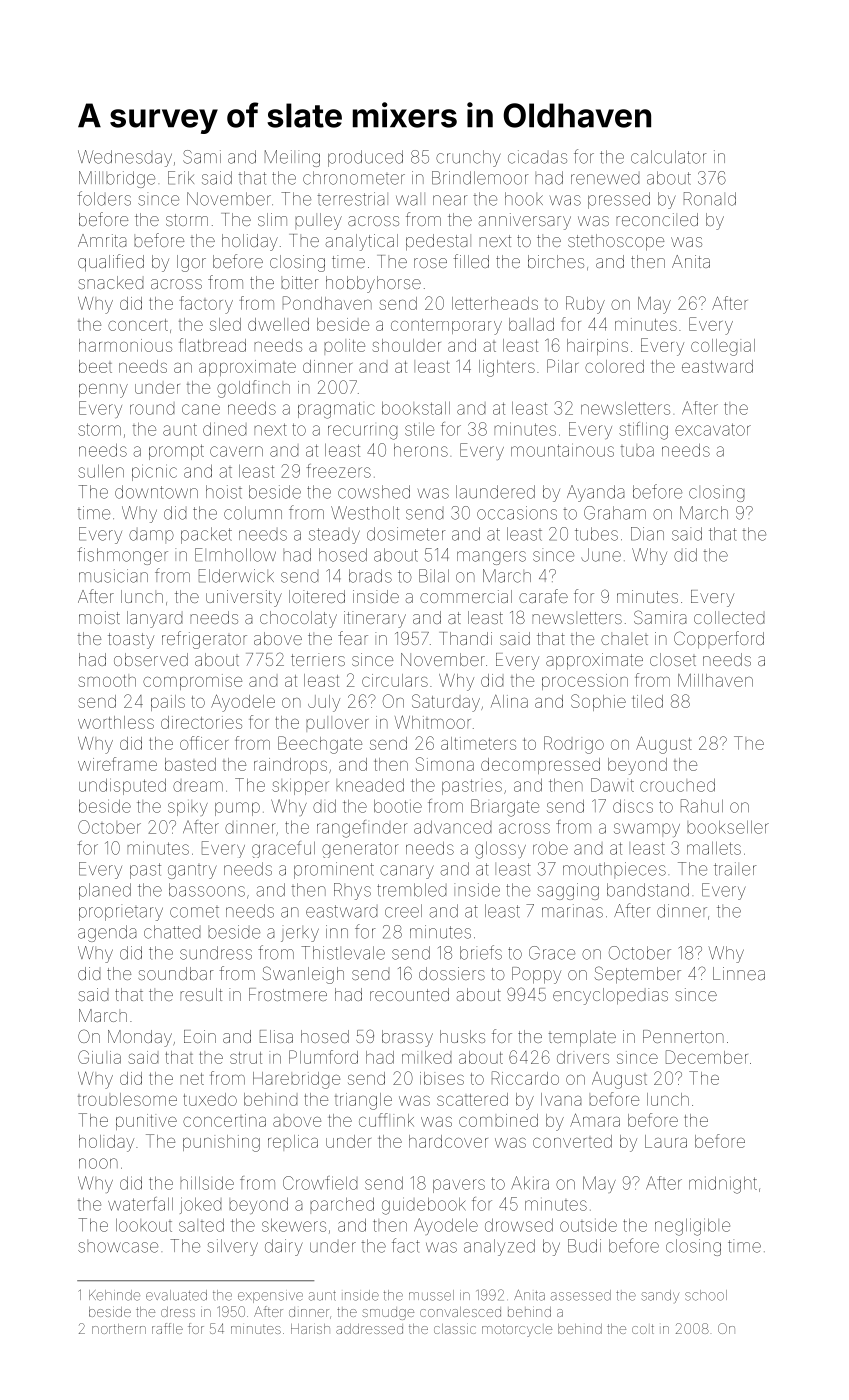 The width and height of the screenshot is (849, 1400). Describe the element at coordinates (454, 1328) in the screenshot. I see `classic` at that location.
